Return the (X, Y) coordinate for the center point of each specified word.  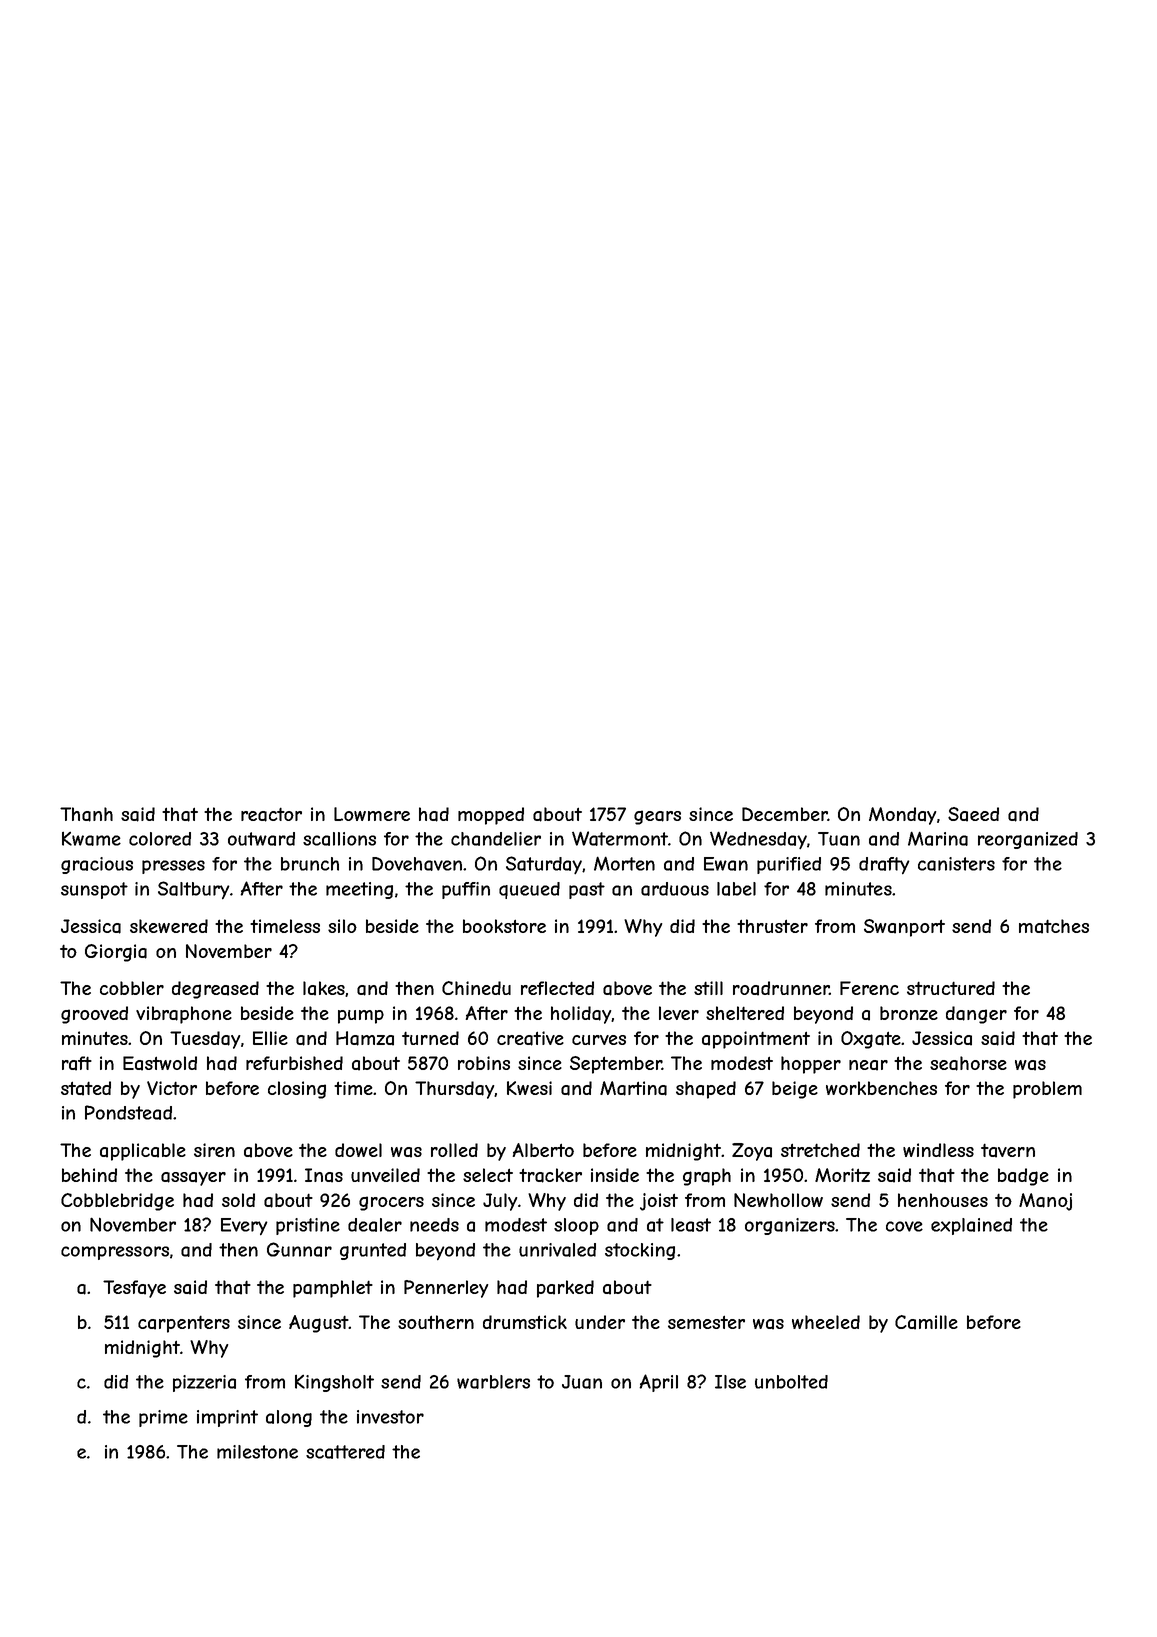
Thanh (86, 814)
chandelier (496, 839)
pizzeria (204, 1383)
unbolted (791, 1382)
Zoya (752, 1152)
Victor (172, 1088)
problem (1047, 1090)
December (785, 814)
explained (971, 1226)
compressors (115, 1253)
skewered (169, 926)
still (708, 988)
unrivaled (557, 1250)
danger (976, 1015)
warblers (493, 1382)
